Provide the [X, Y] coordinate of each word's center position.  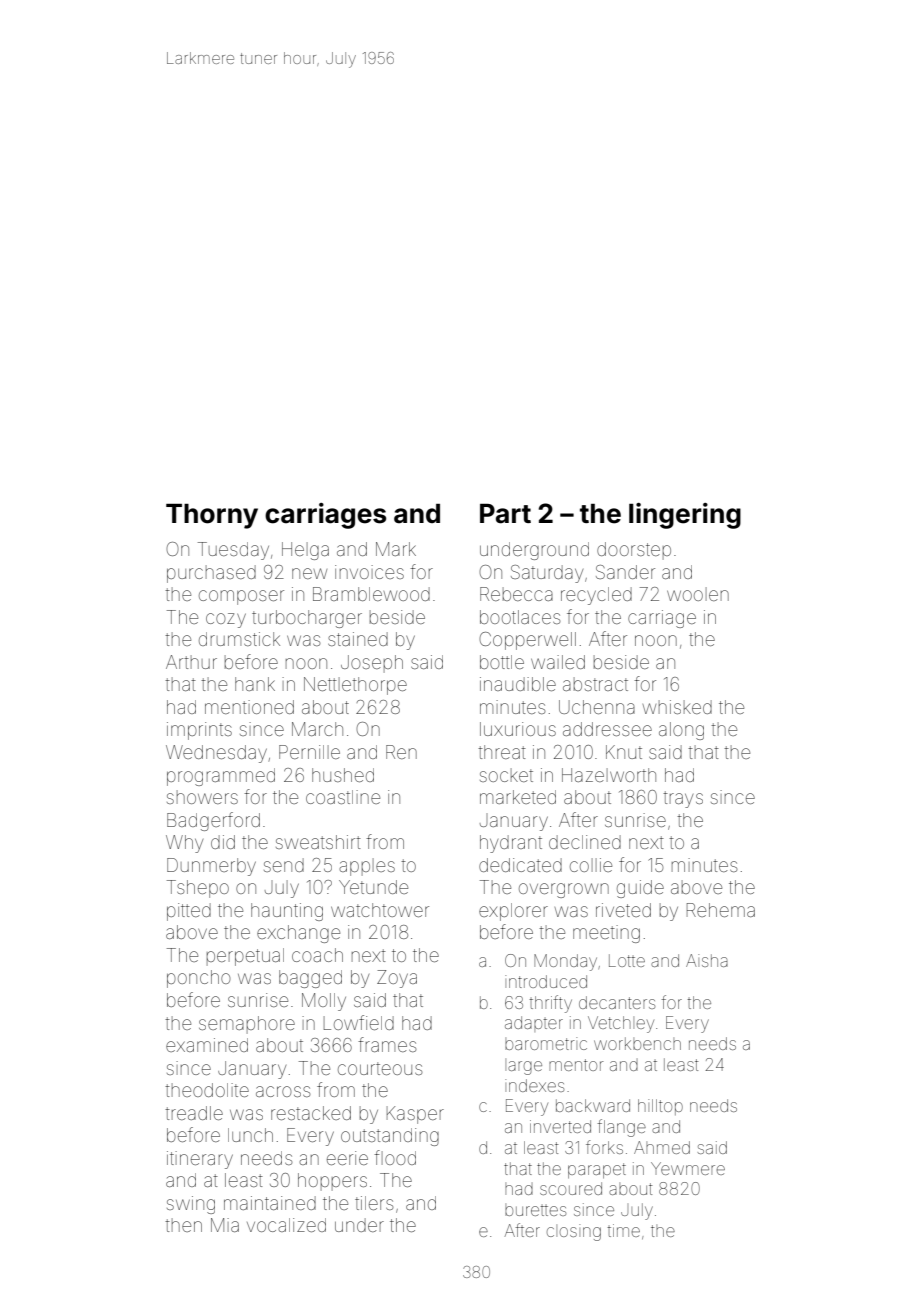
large [525, 1068]
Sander [625, 572]
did [223, 842]
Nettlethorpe [355, 686]
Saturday [547, 574]
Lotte [627, 960]
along [681, 731]
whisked [677, 707]
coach [317, 955]
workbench [637, 1043]
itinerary [200, 1160]
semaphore [247, 1025]
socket [506, 775]
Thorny [212, 516]
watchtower [380, 910]
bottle [502, 662]
